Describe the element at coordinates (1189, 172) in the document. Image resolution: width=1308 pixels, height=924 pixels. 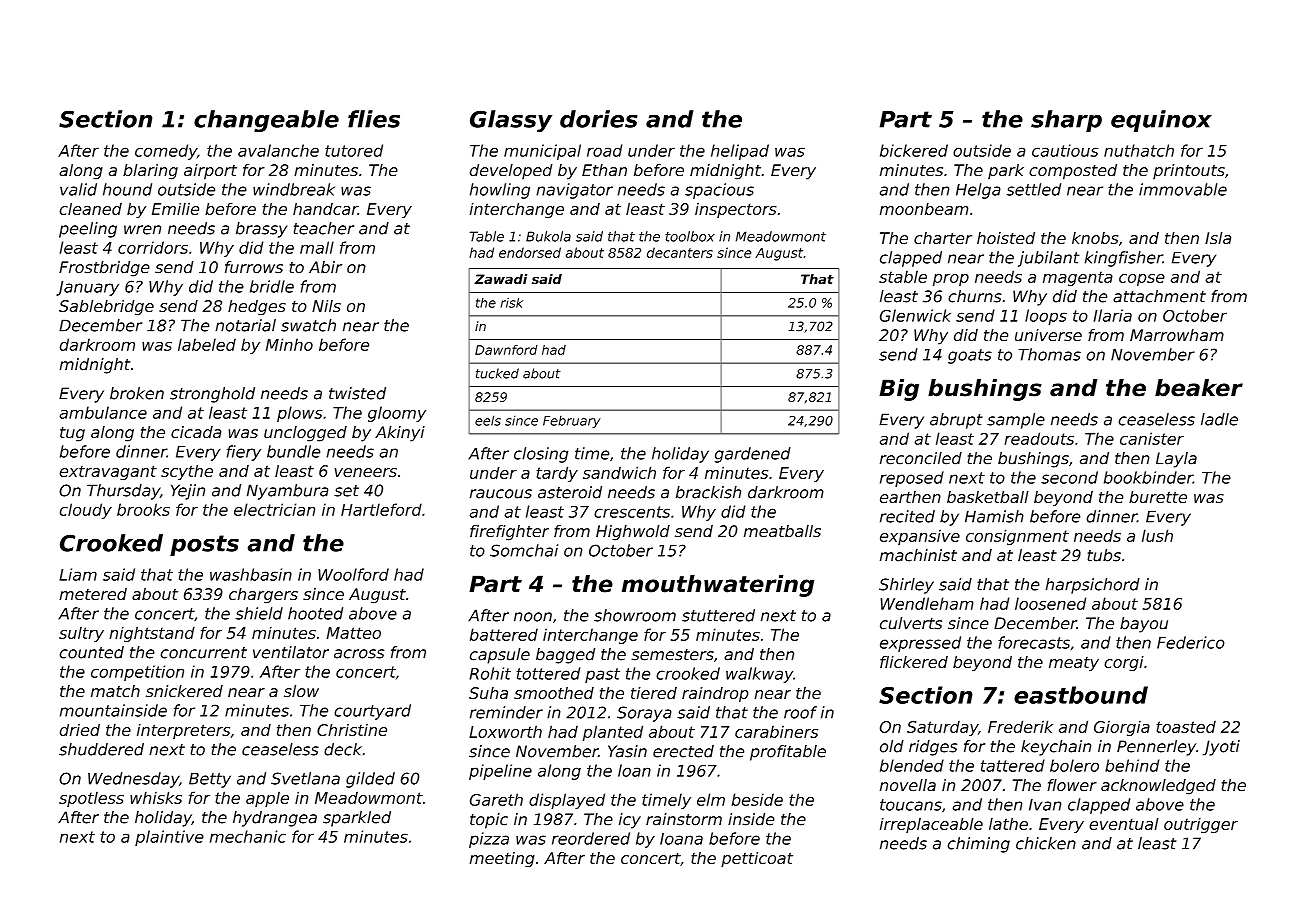
I see `printouts` at that location.
